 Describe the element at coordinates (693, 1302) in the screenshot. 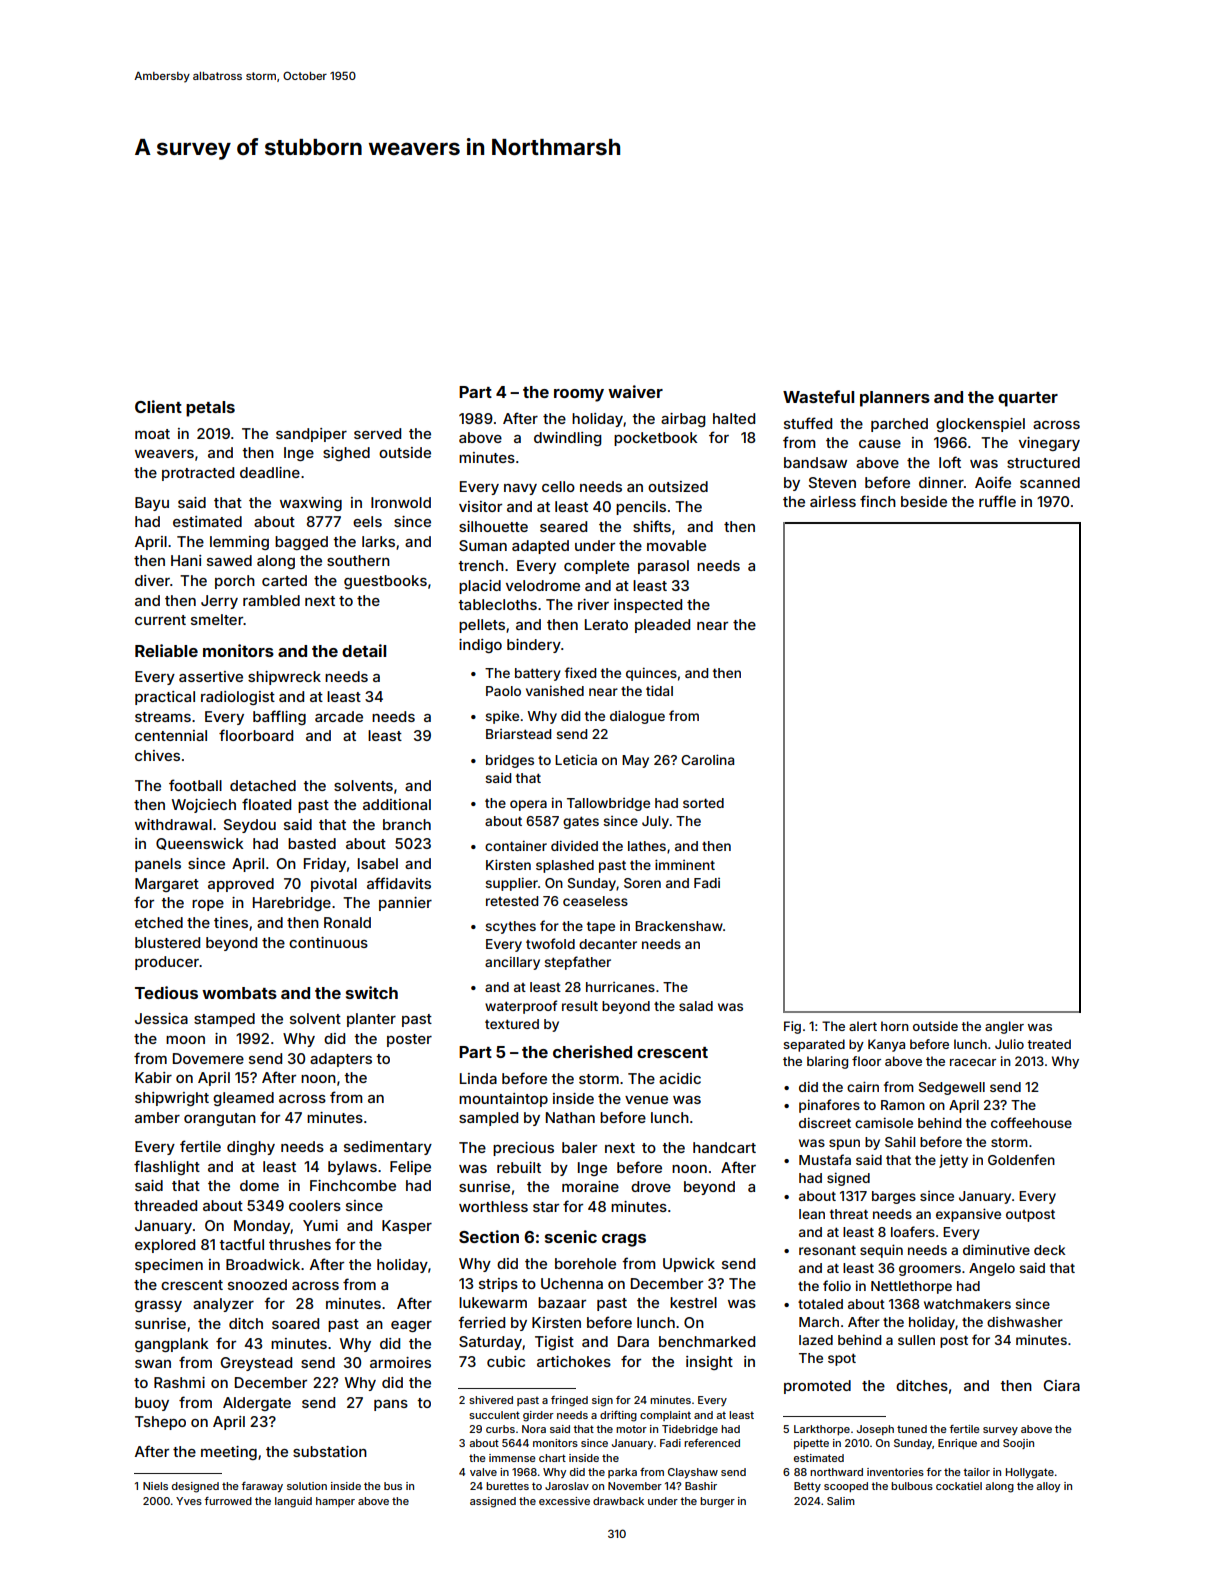

I see `kestrel` at that location.
